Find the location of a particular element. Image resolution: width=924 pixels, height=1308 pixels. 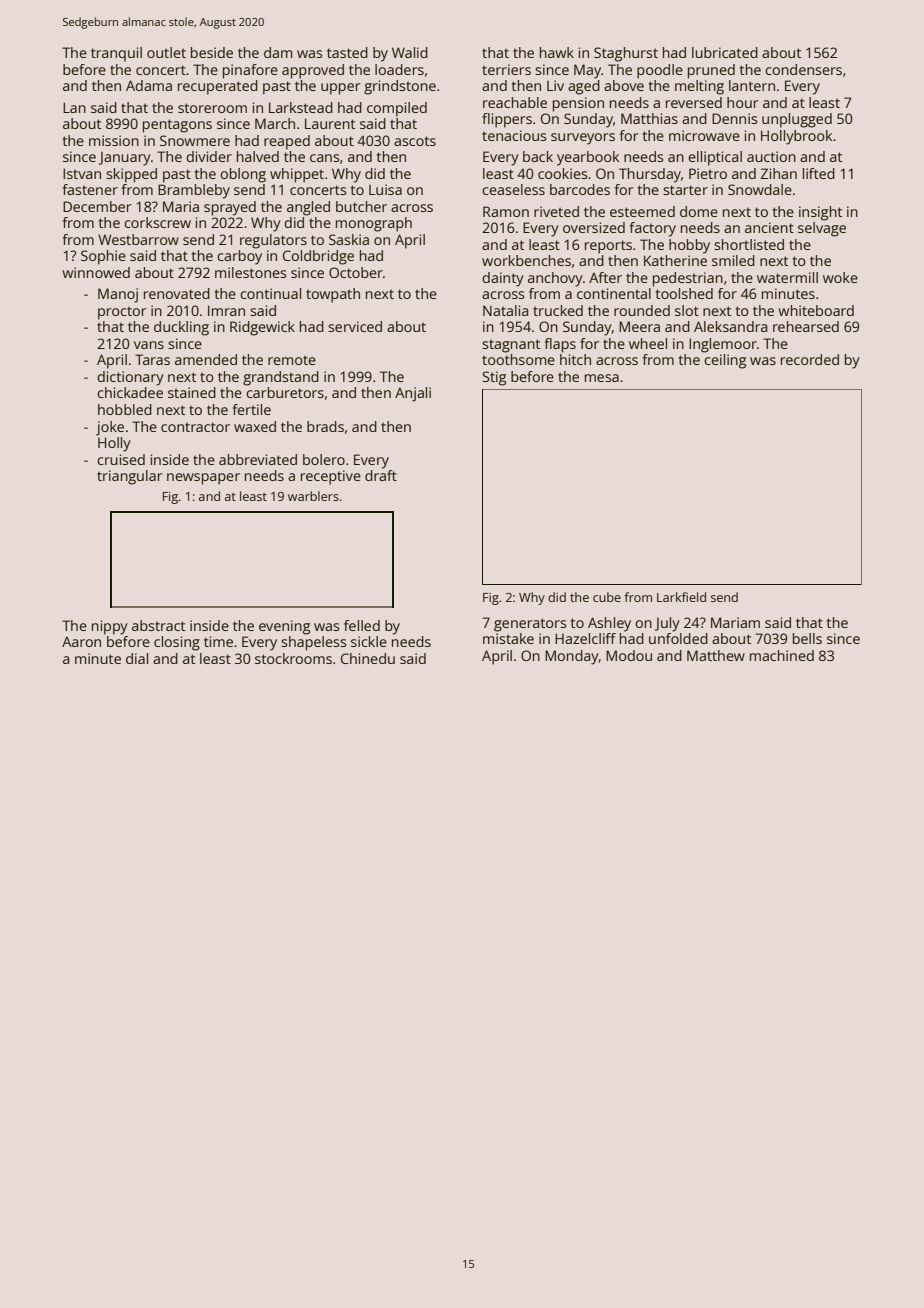

cube is located at coordinates (607, 597).
